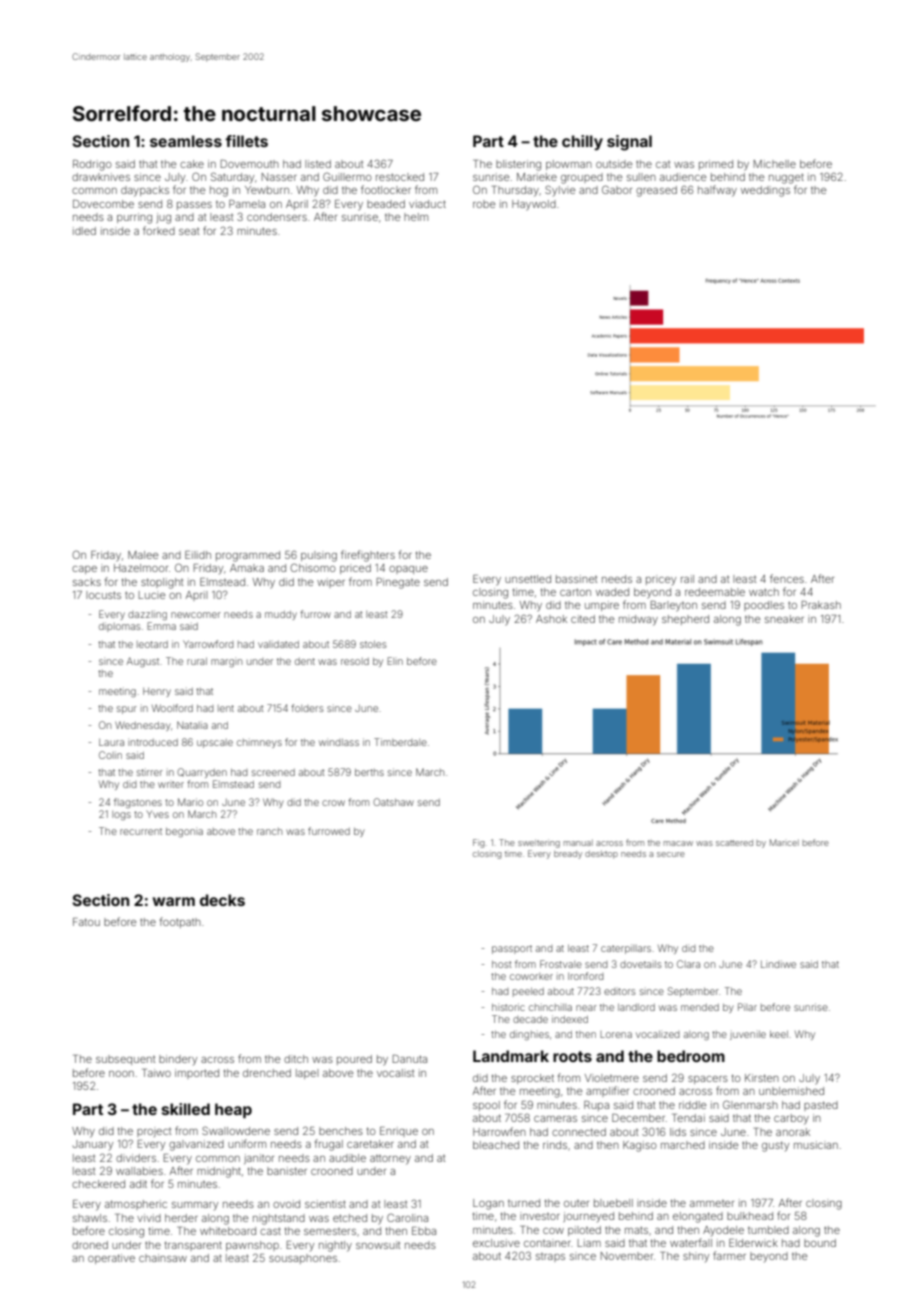  I want to click on sullen, so click(641, 177).
